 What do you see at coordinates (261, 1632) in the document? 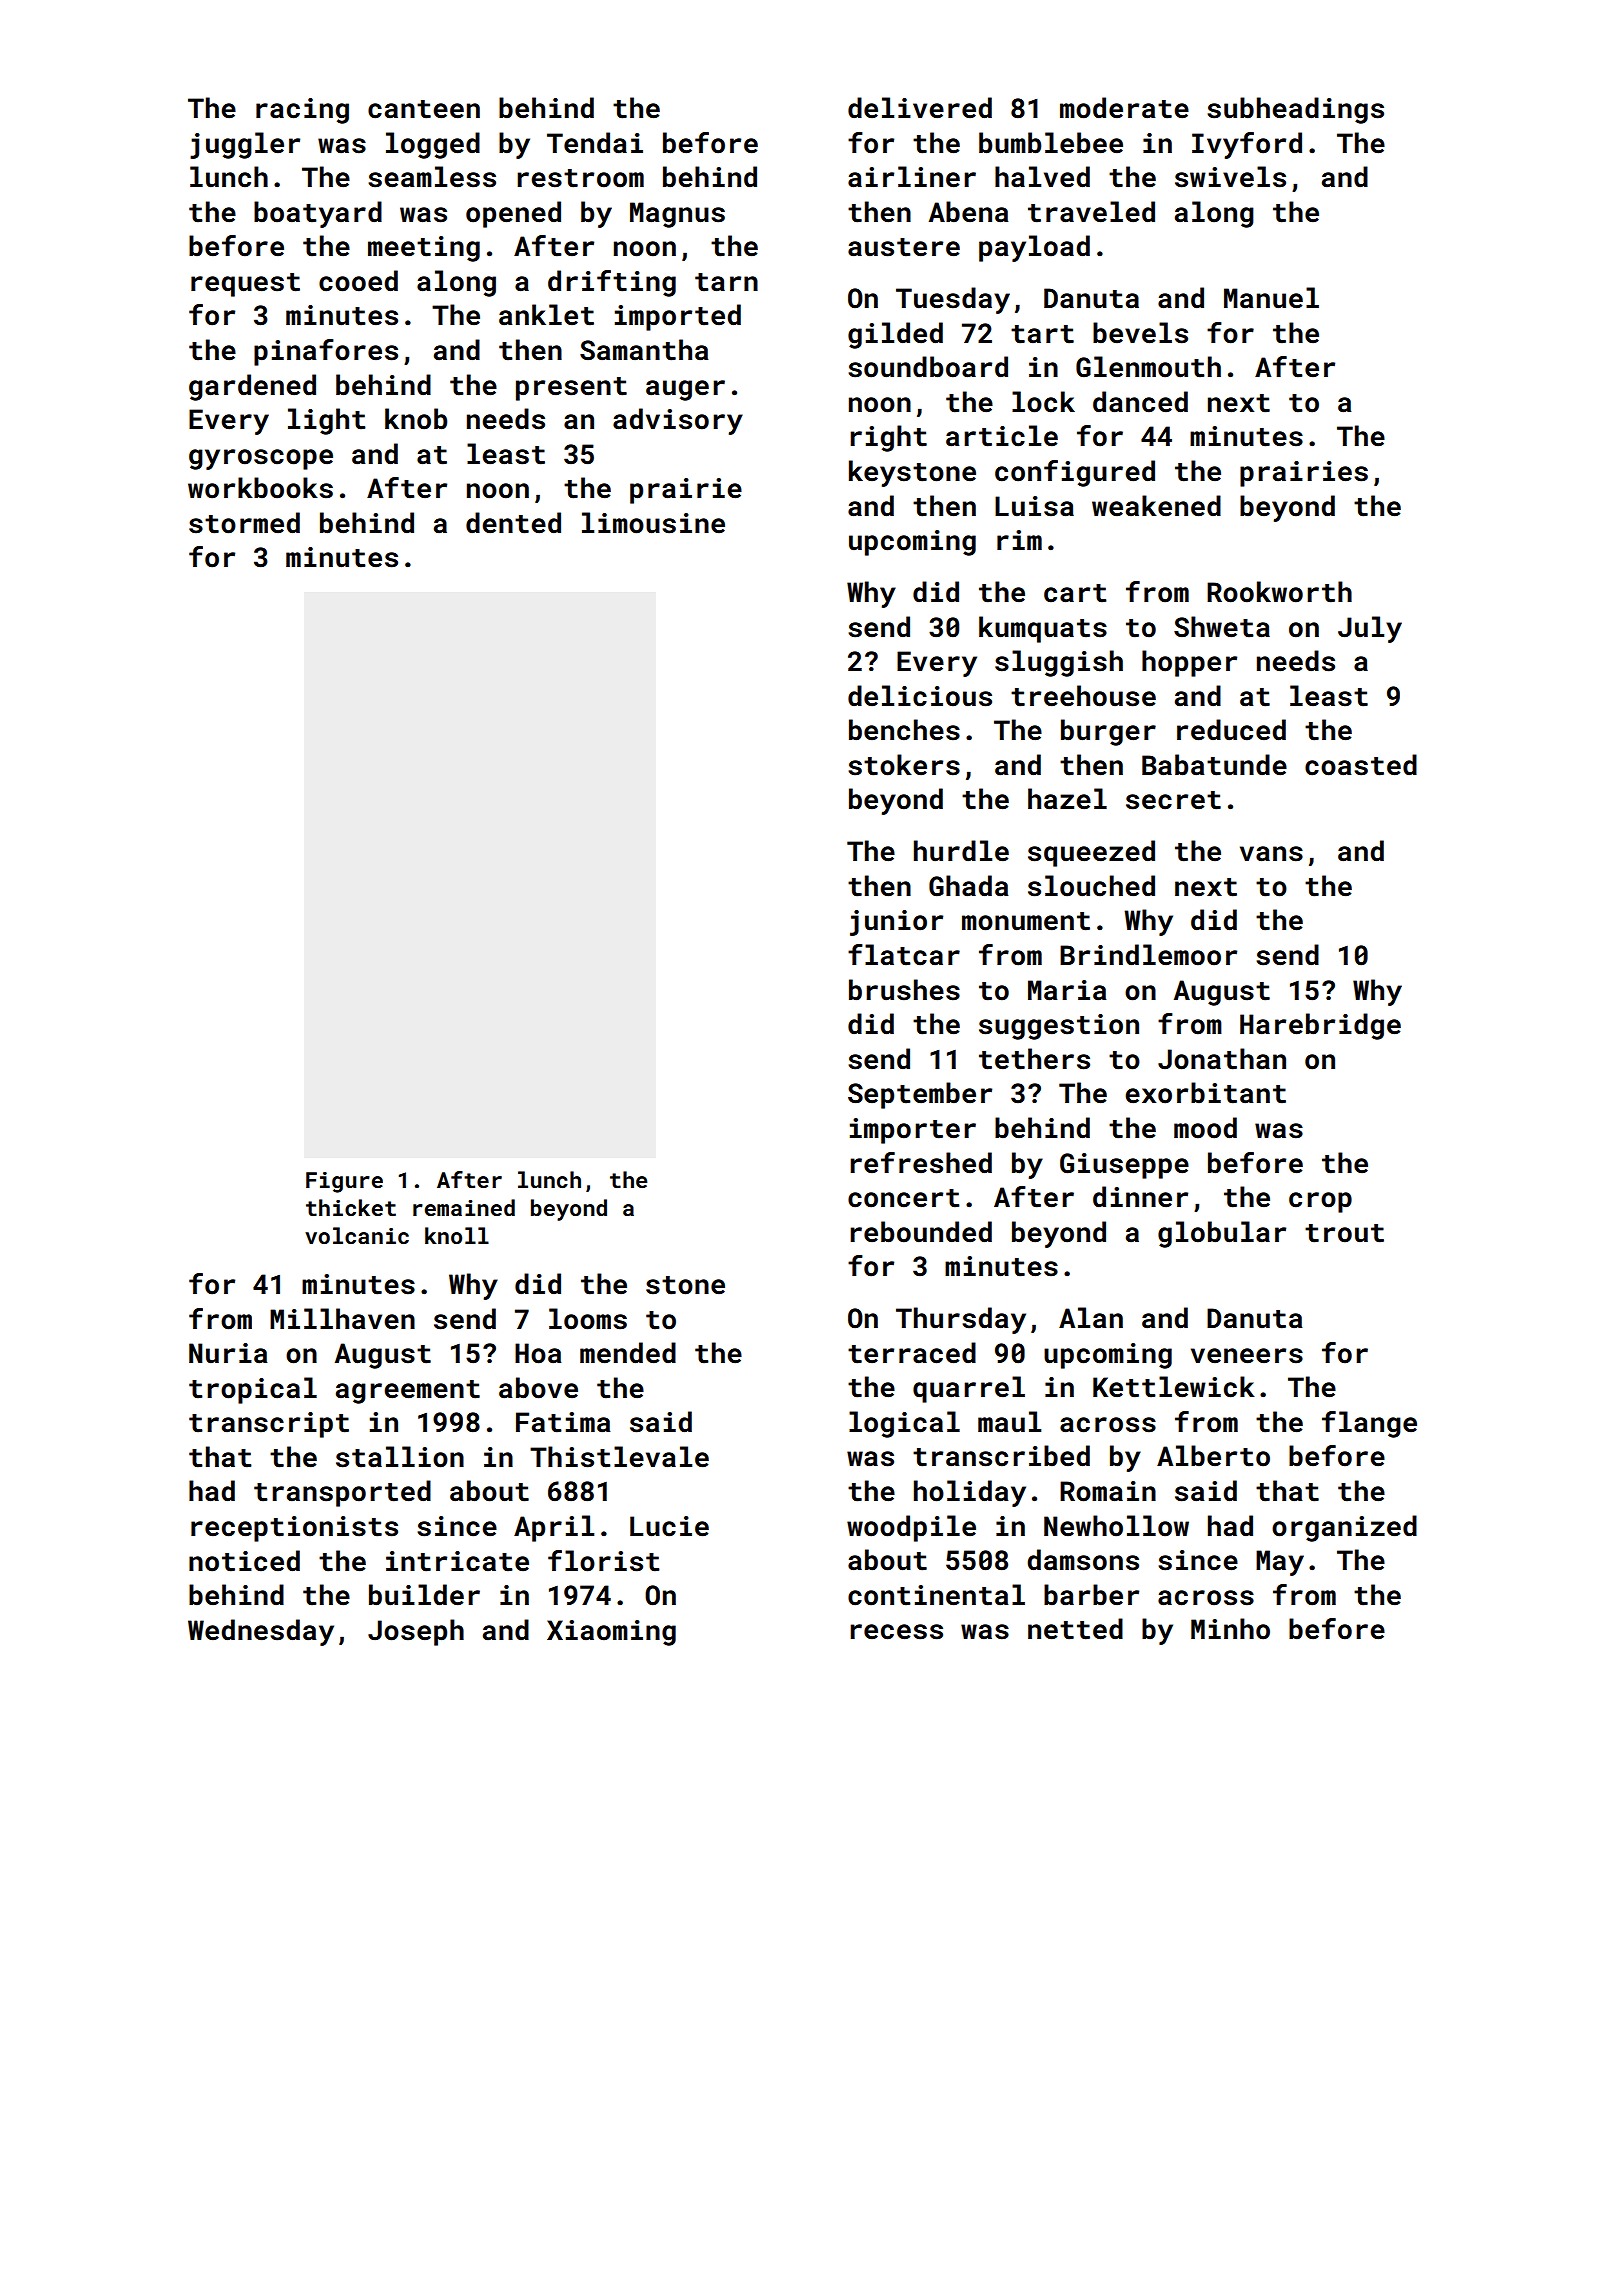
I see `Wednesday` at bounding box center [261, 1632].
